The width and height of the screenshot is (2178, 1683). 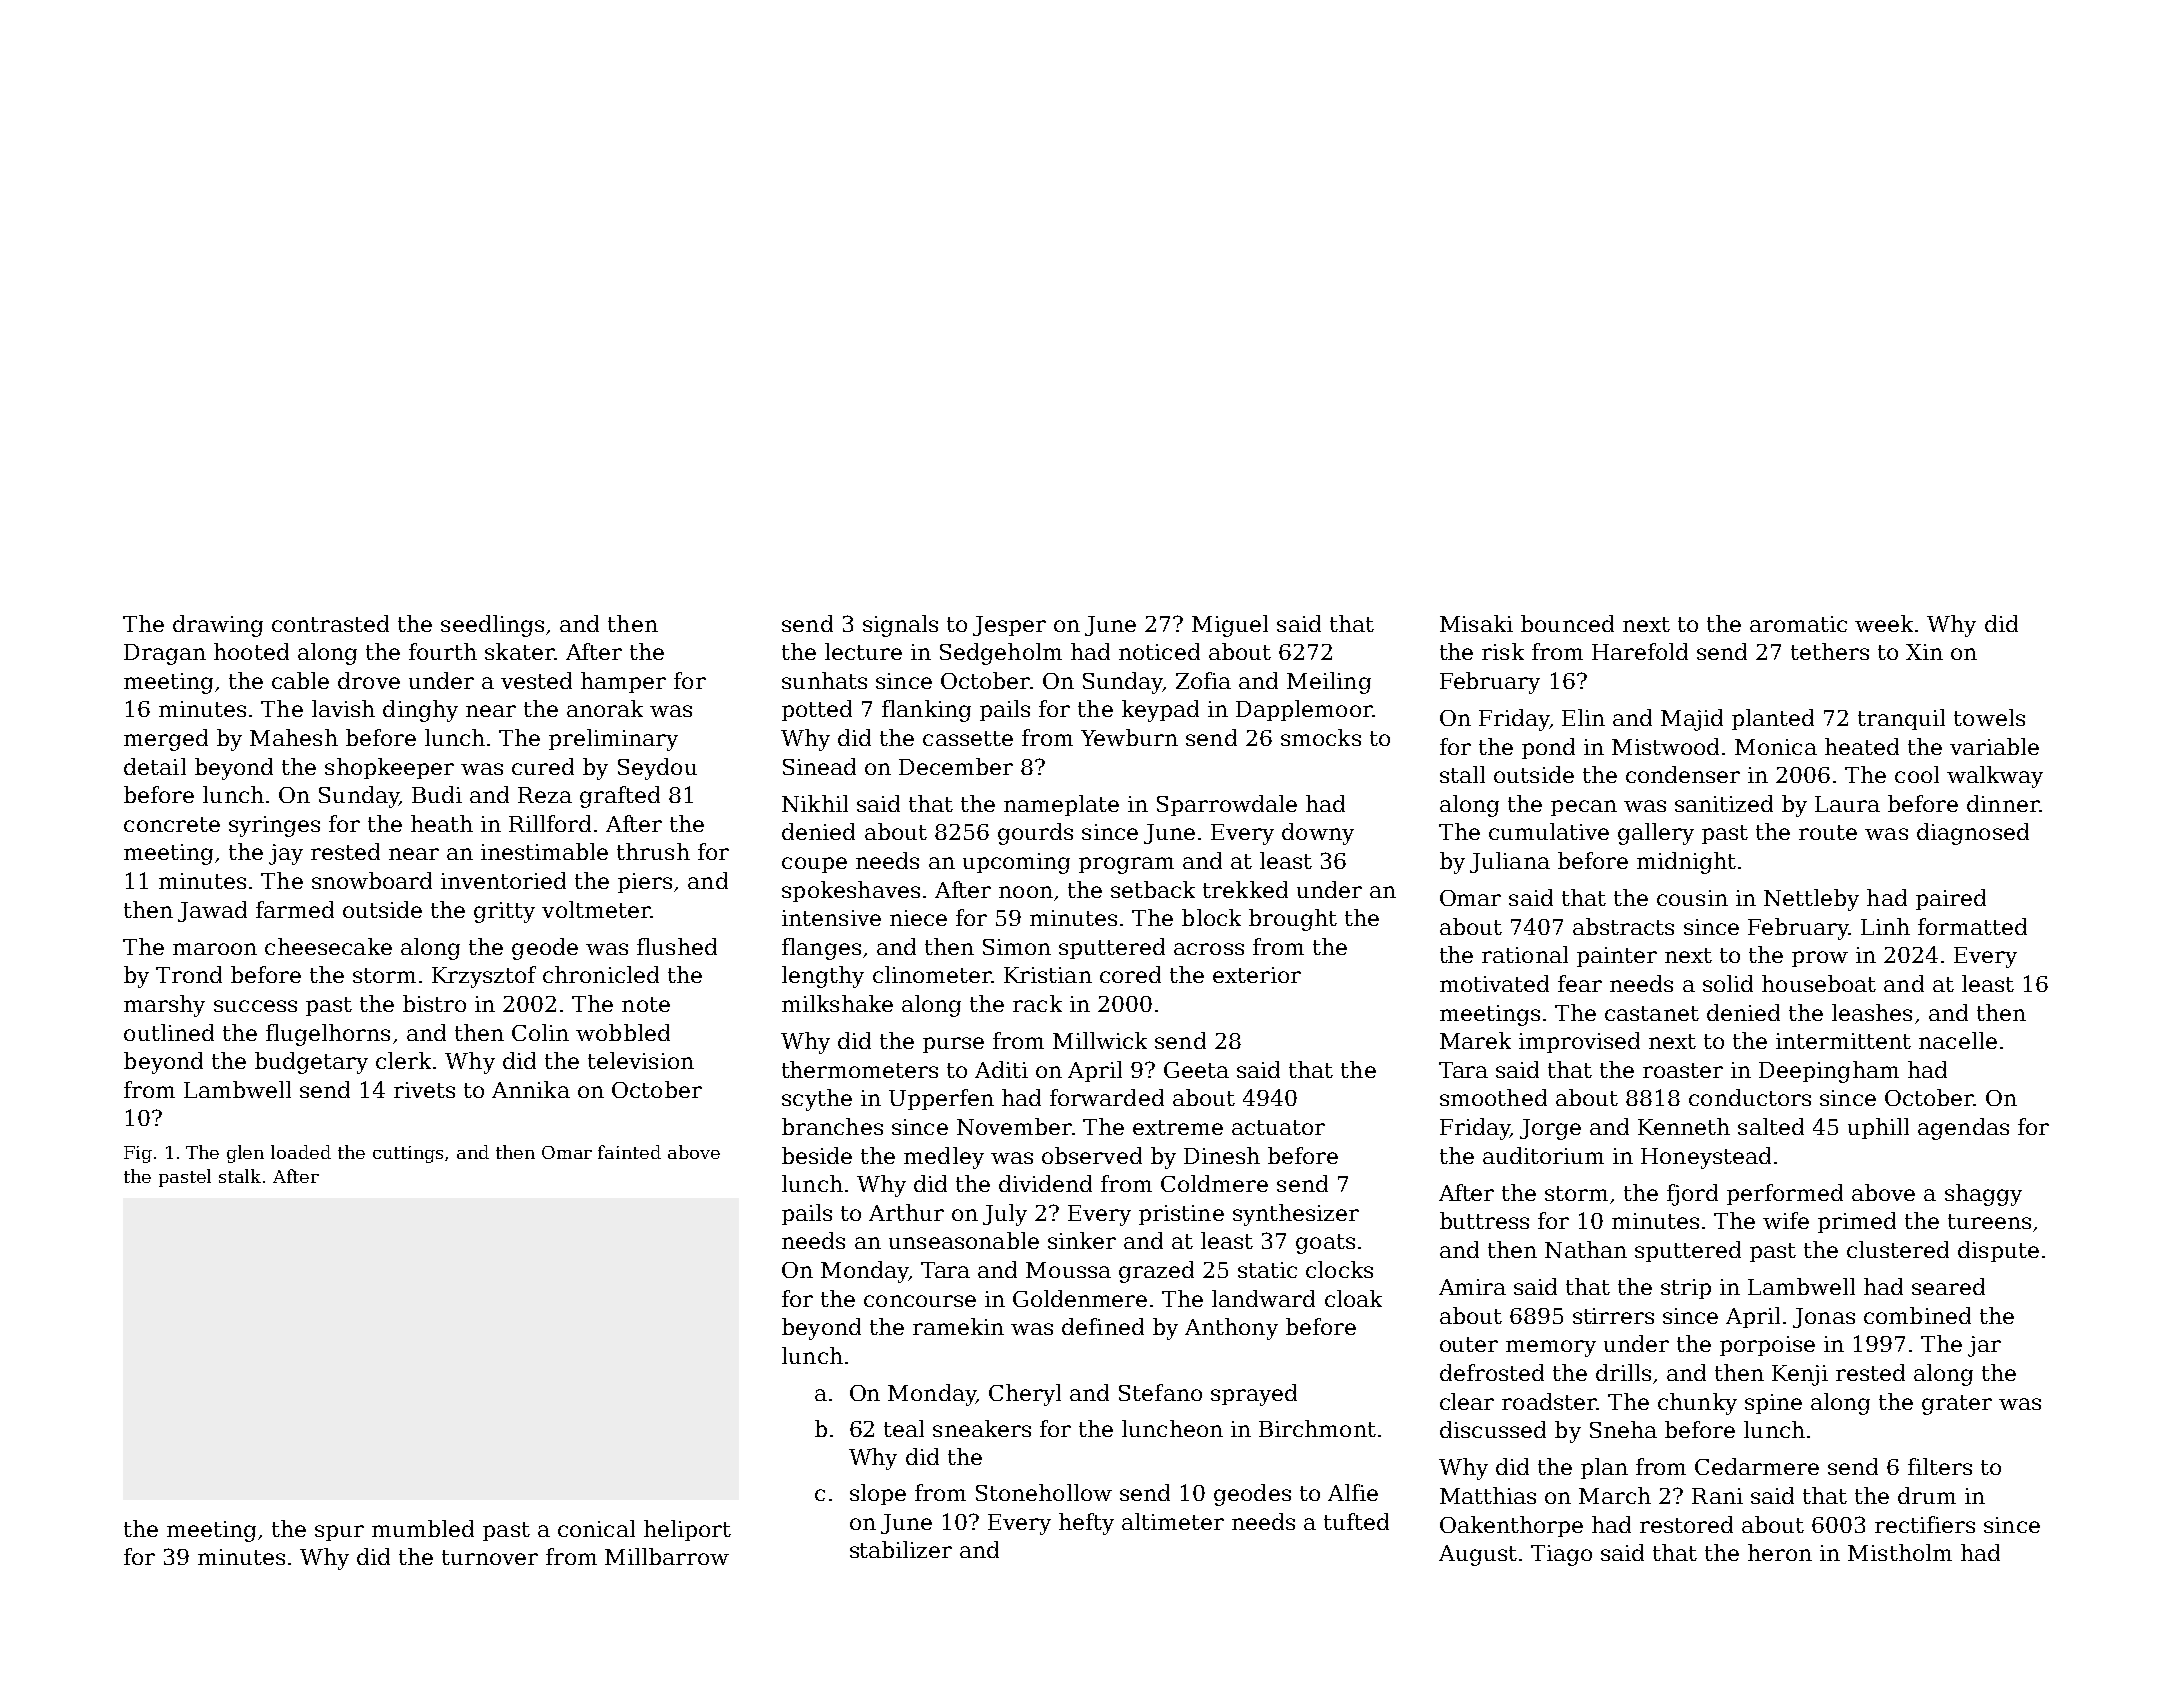 What do you see at coordinates (389, 768) in the screenshot?
I see `shopkeeper` at bounding box center [389, 768].
